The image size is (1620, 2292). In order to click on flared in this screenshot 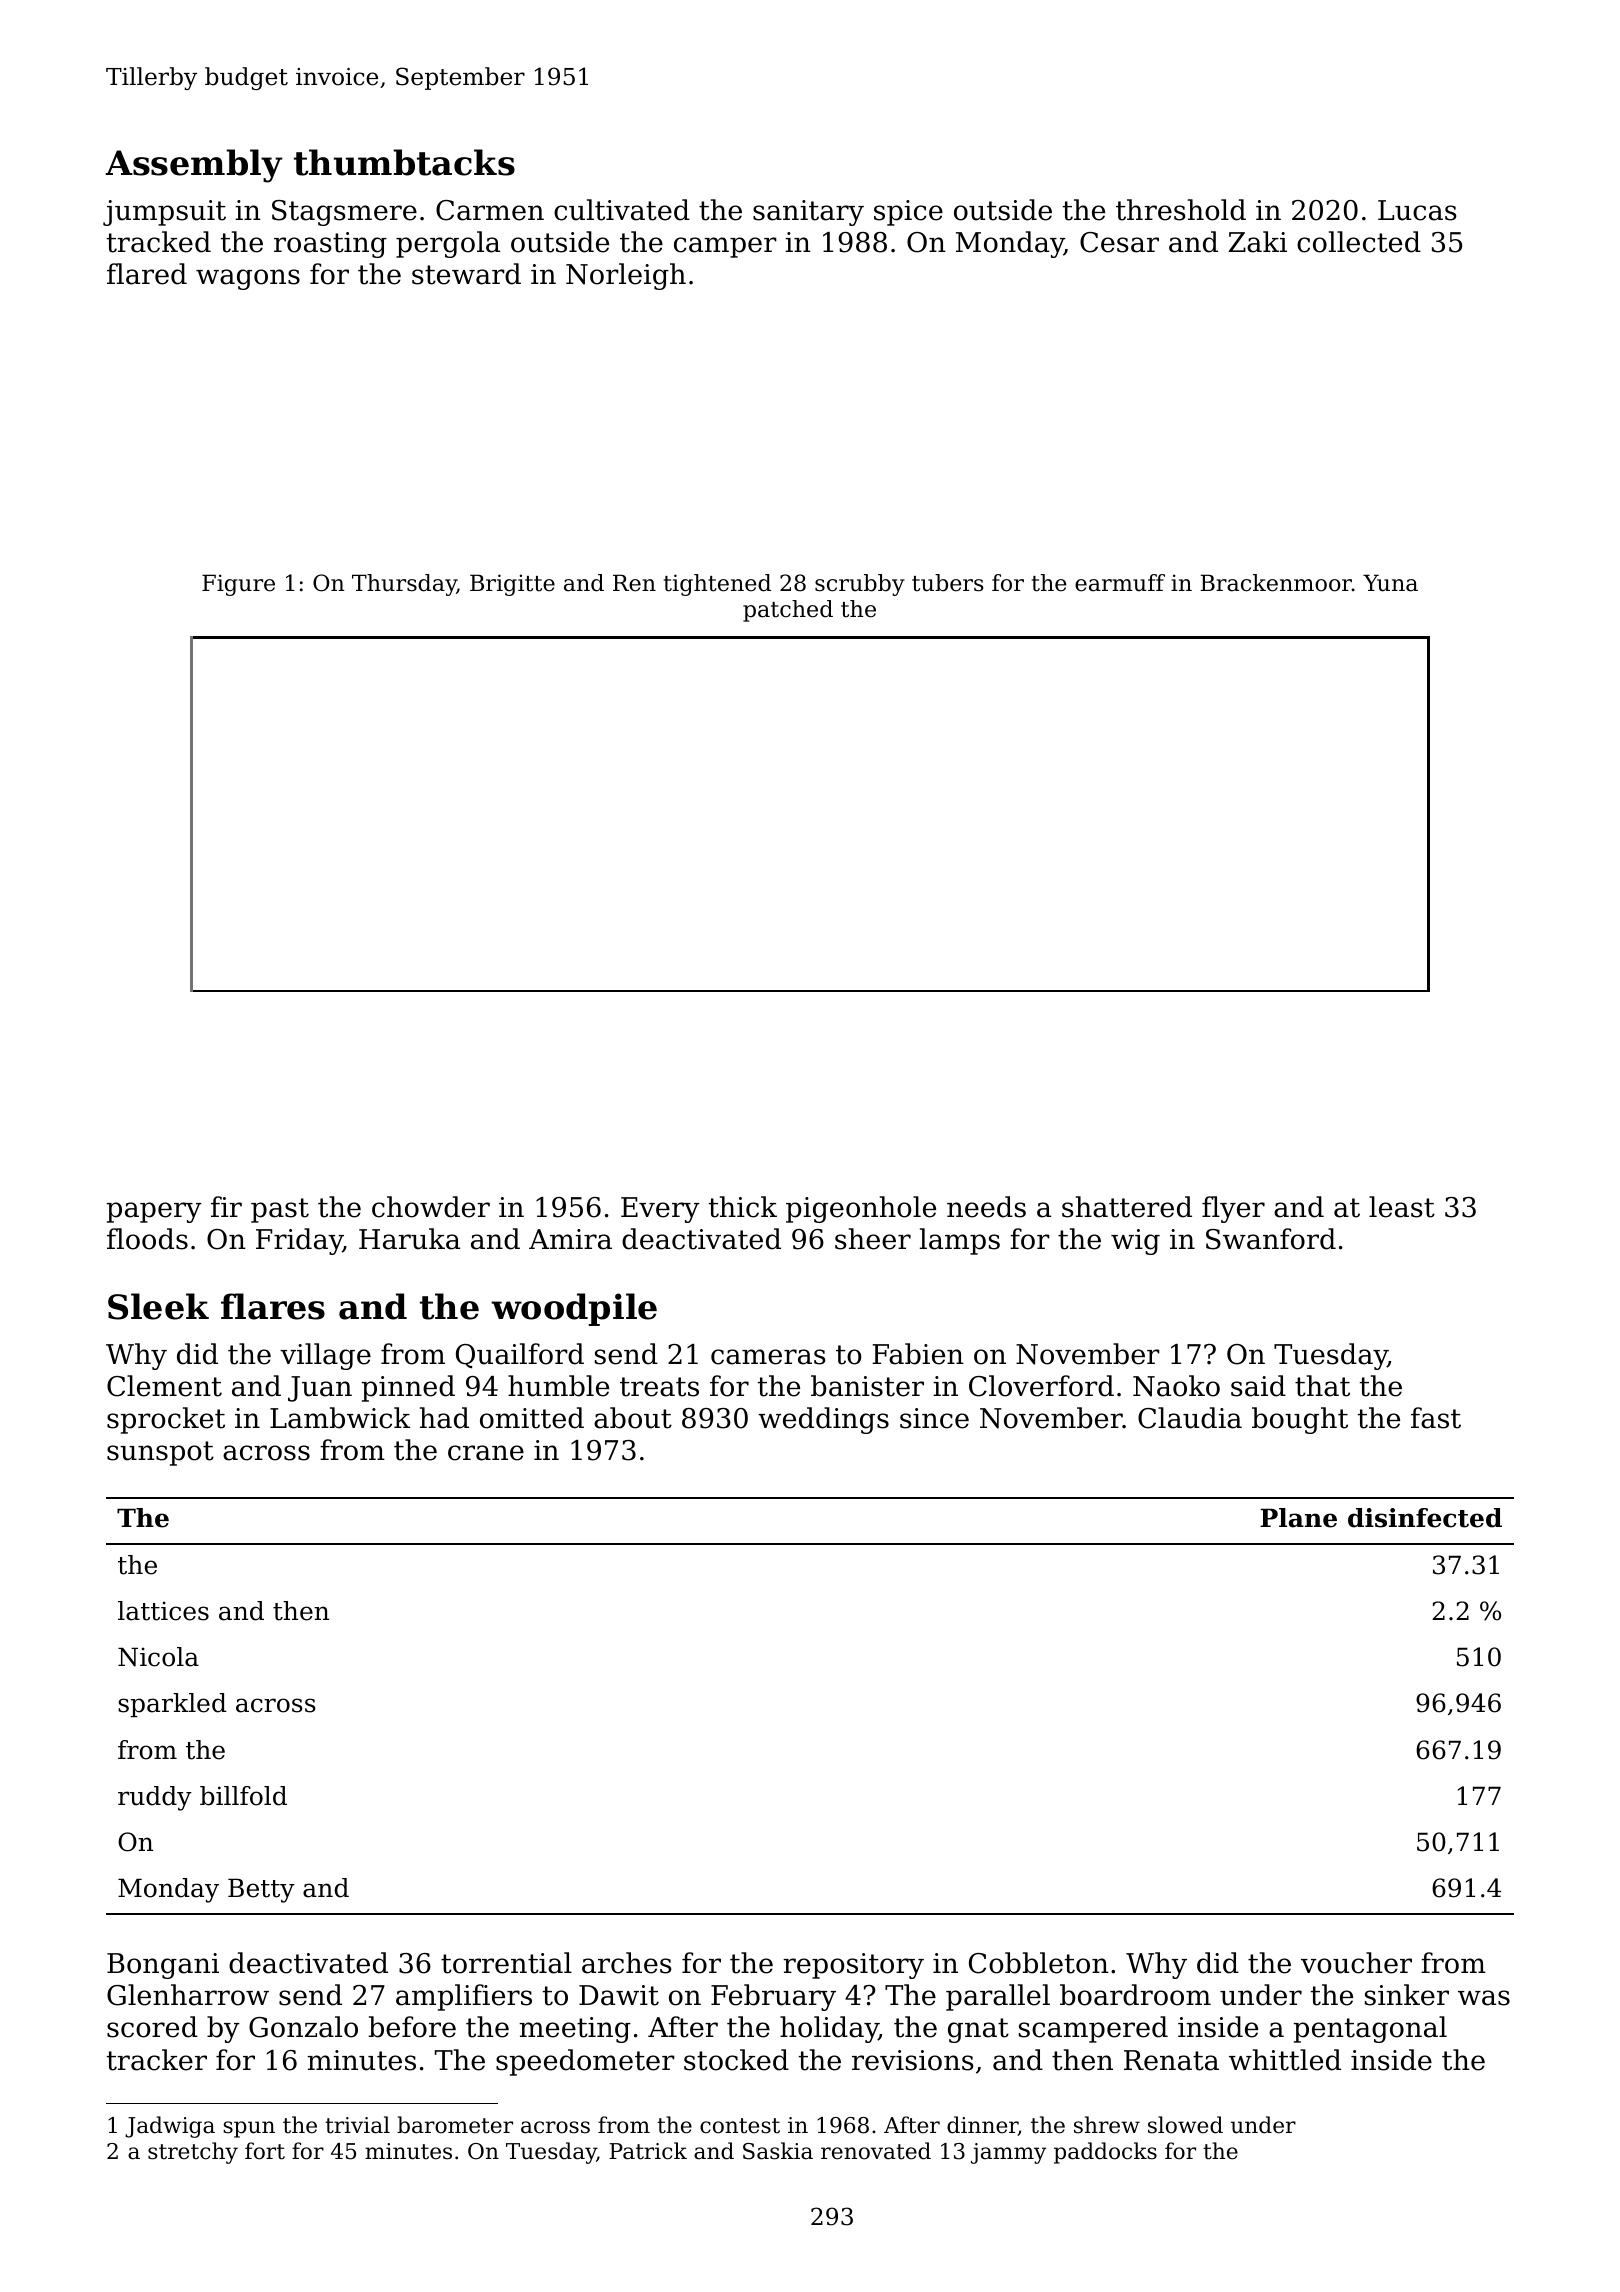, I will do `click(147, 274)`.
